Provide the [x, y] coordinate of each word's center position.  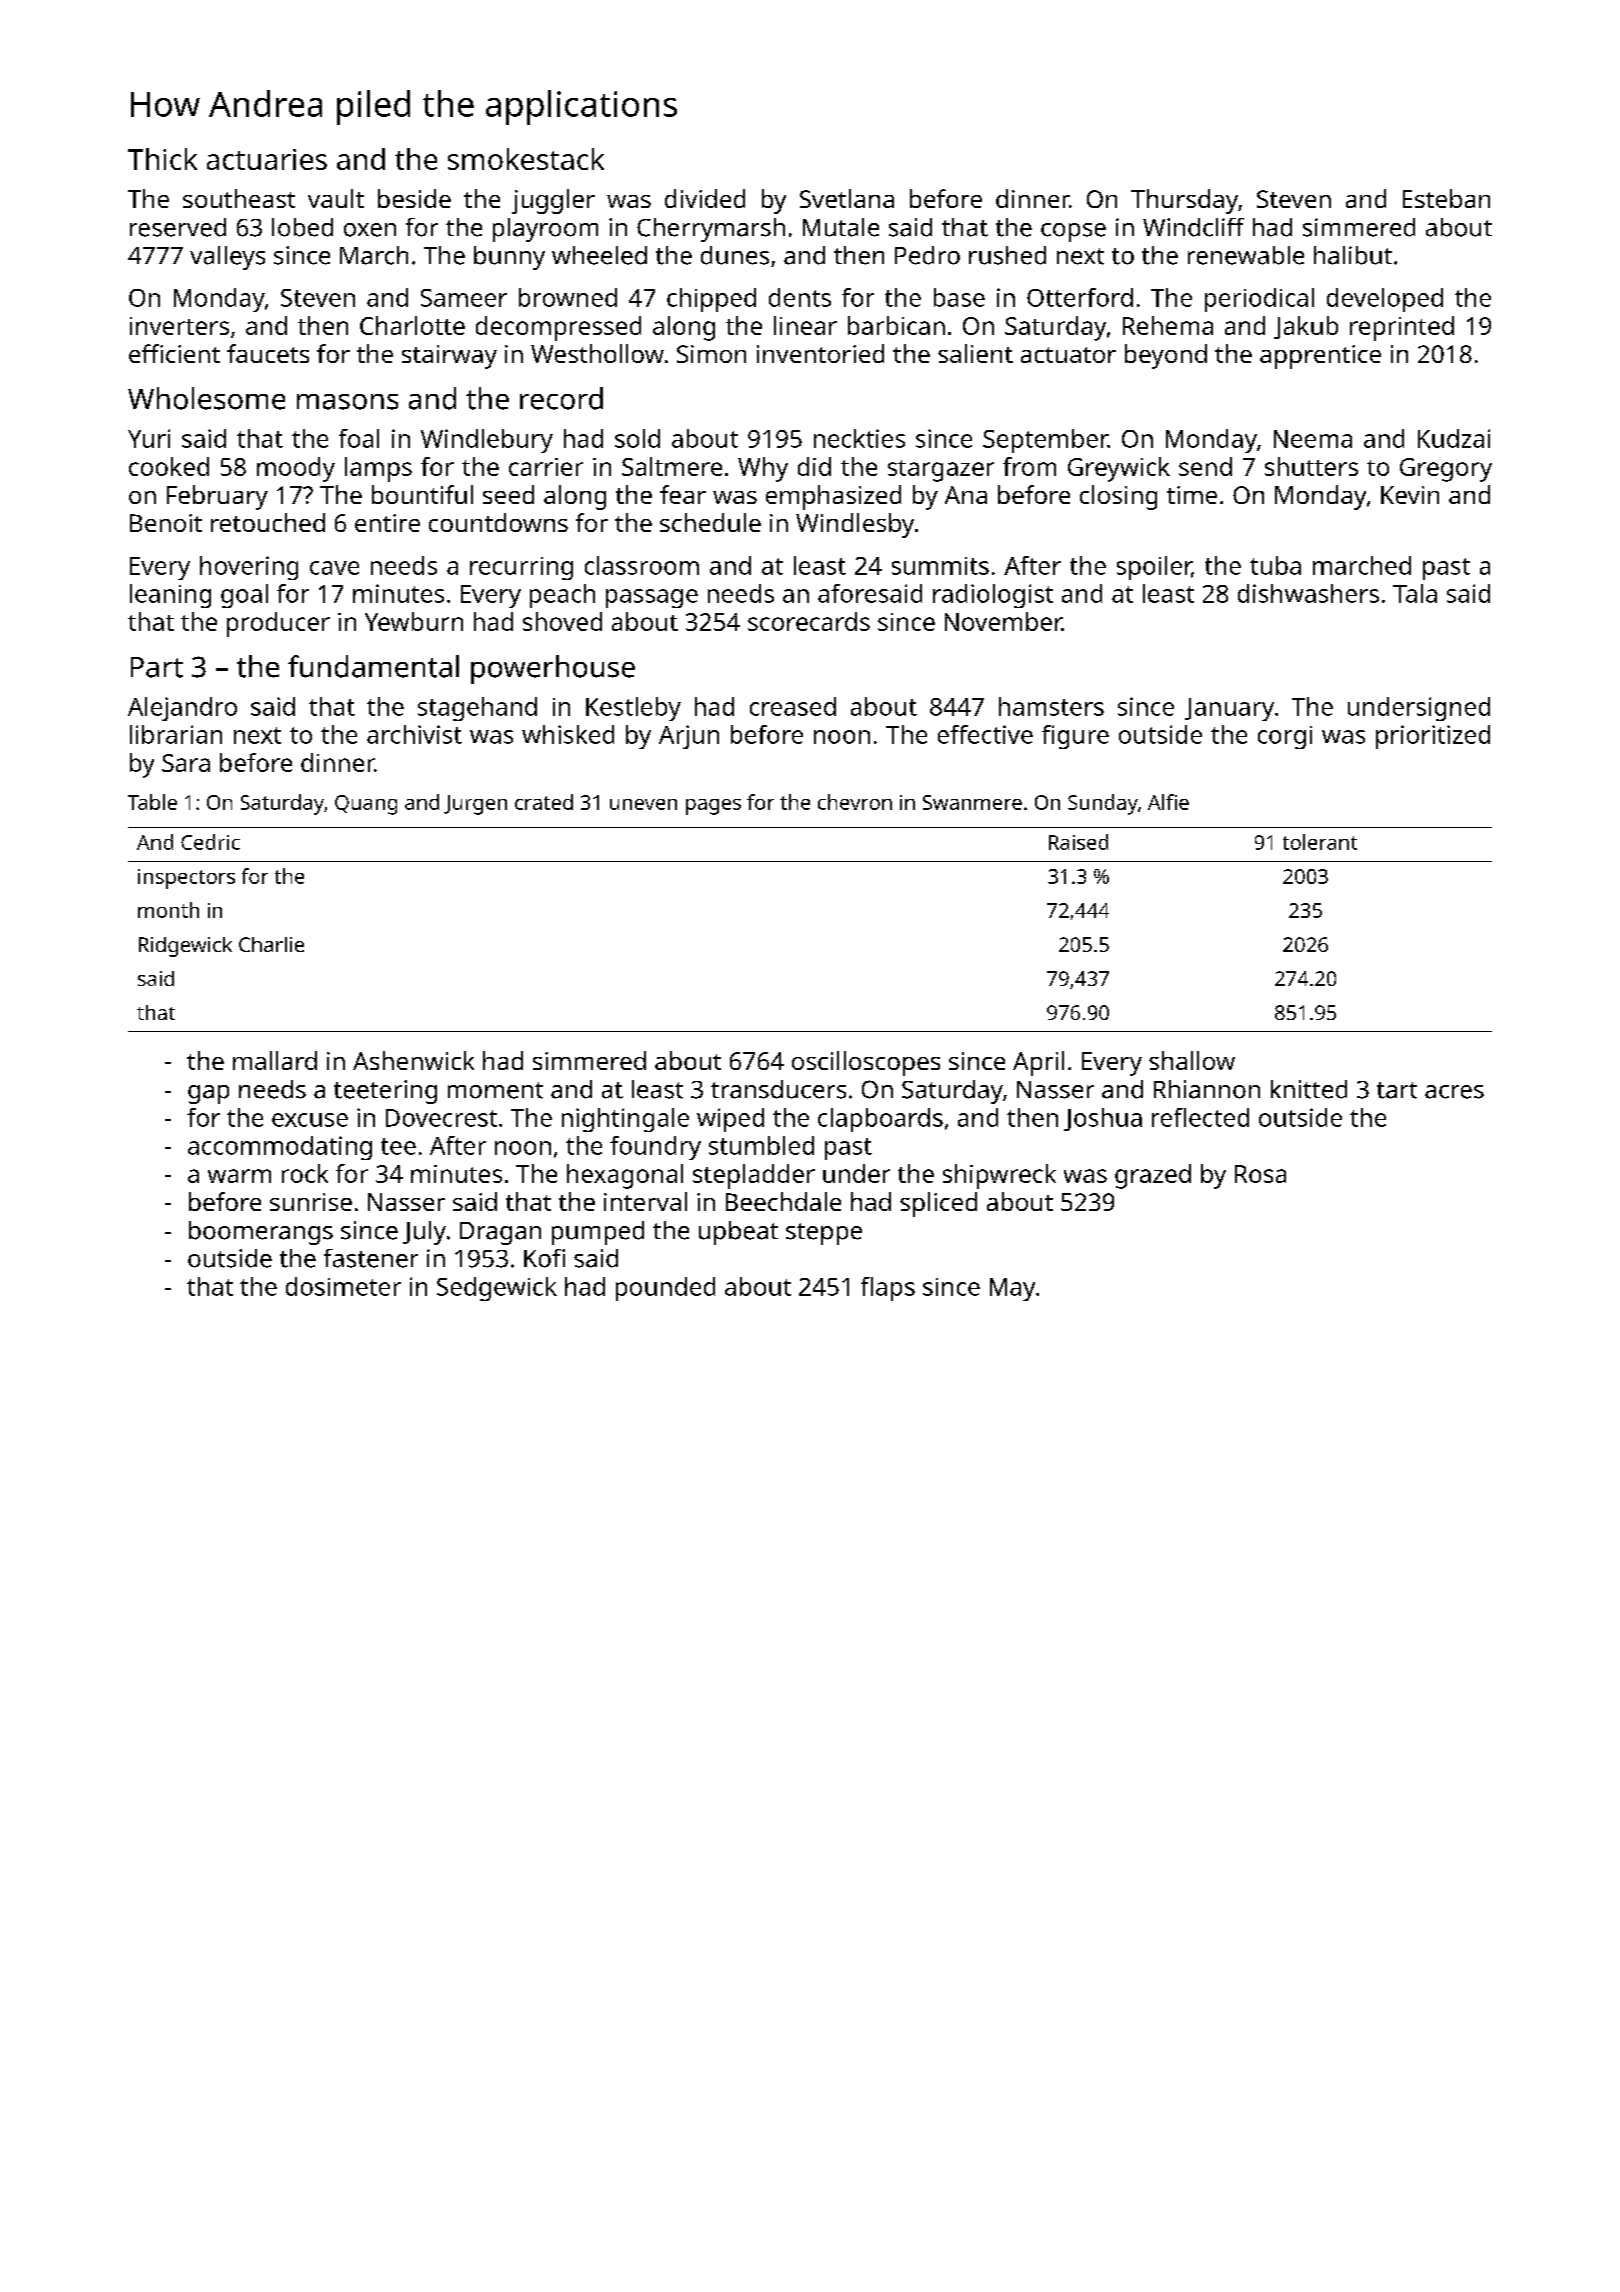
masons [347, 402]
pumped [598, 1233]
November [1003, 621]
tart [1397, 1090]
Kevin [1410, 495]
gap [208, 1094]
